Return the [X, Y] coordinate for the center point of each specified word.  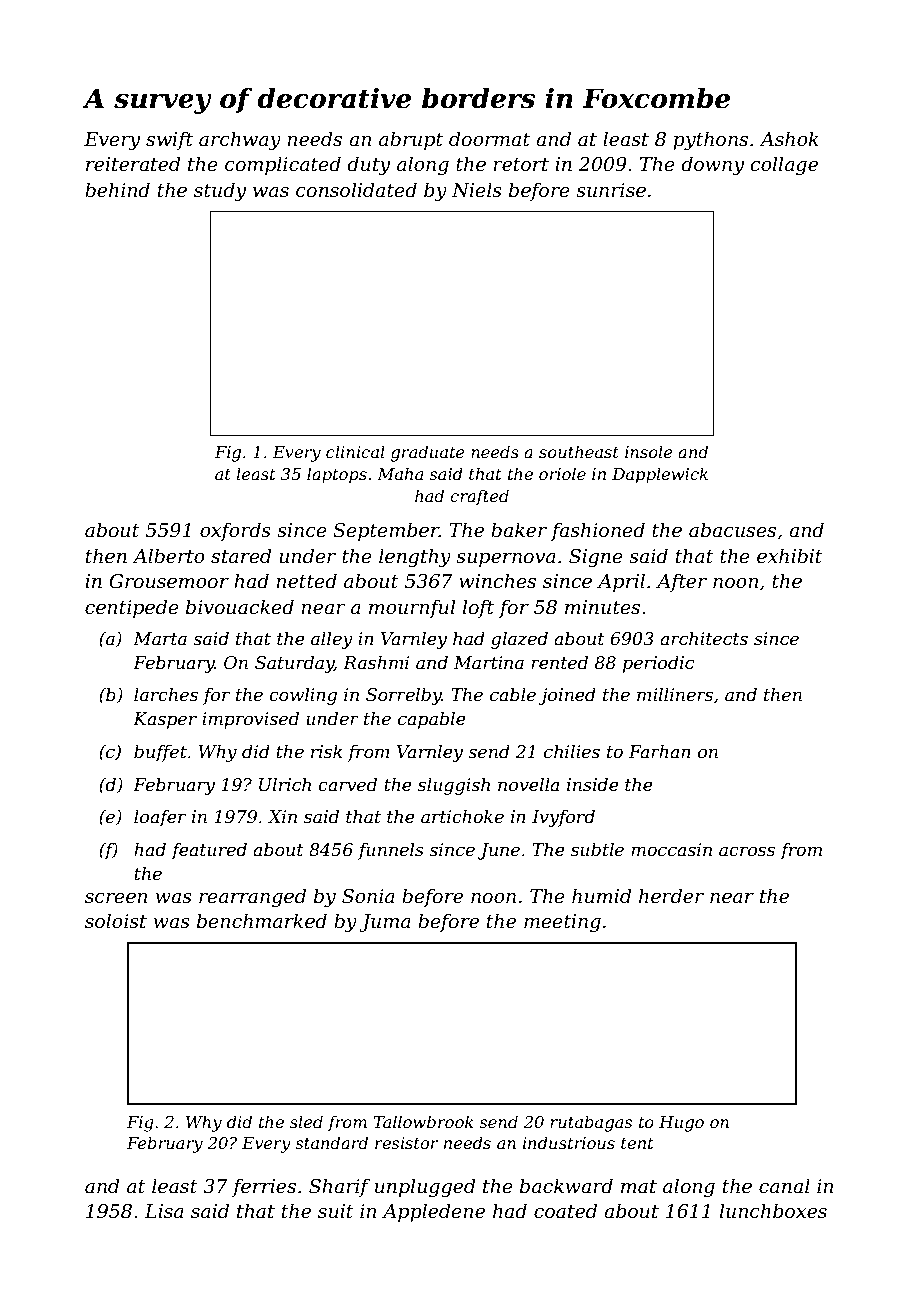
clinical [355, 451]
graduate [428, 453]
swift [169, 140]
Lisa [164, 1211]
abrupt [411, 140]
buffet [160, 753]
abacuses [732, 530]
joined [567, 696]
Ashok [789, 139]
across [747, 851]
